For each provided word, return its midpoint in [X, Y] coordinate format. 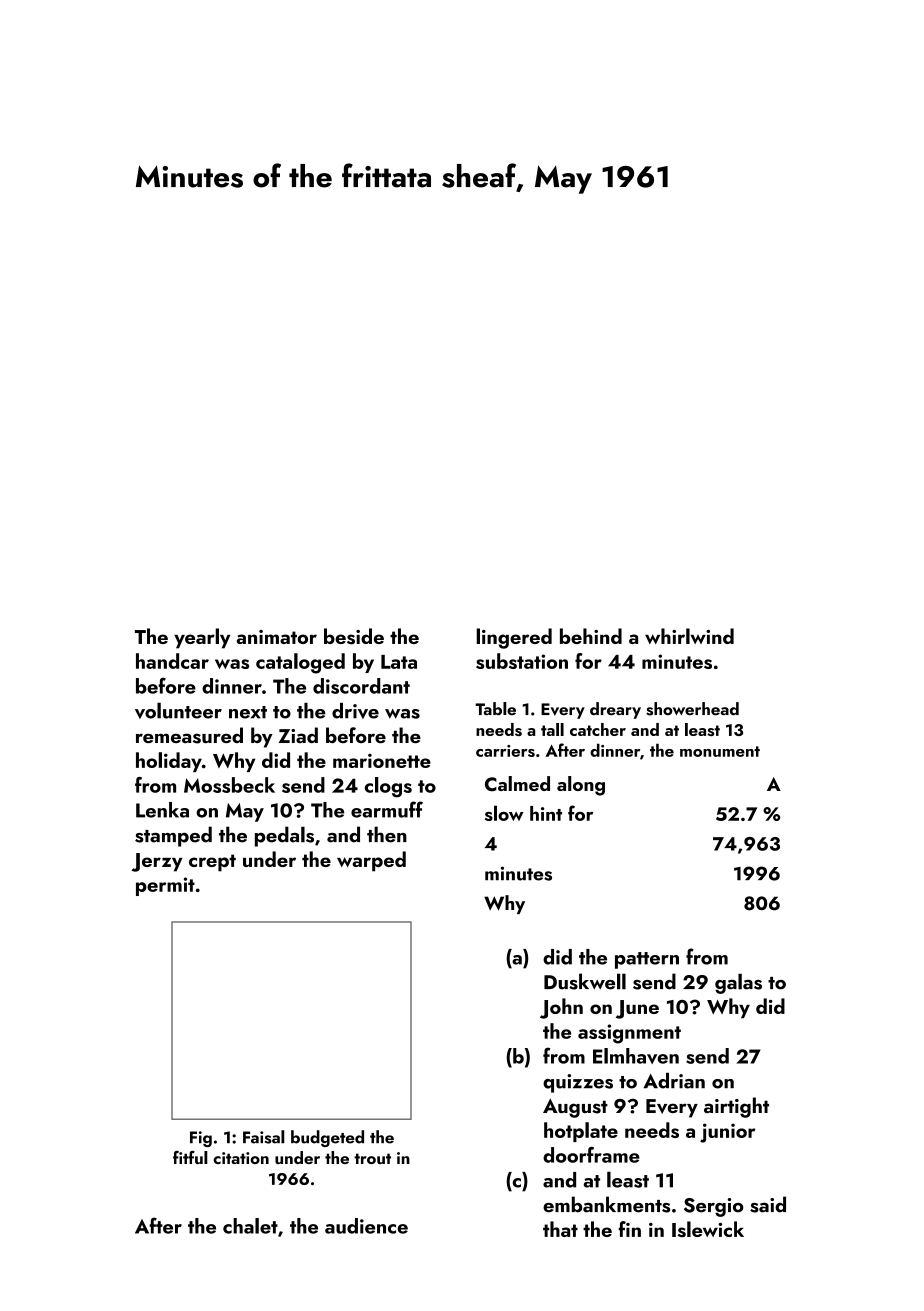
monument [720, 751]
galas [738, 983]
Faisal [264, 1137]
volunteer [178, 710]
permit [165, 886]
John [561, 1008]
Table [495, 708]
